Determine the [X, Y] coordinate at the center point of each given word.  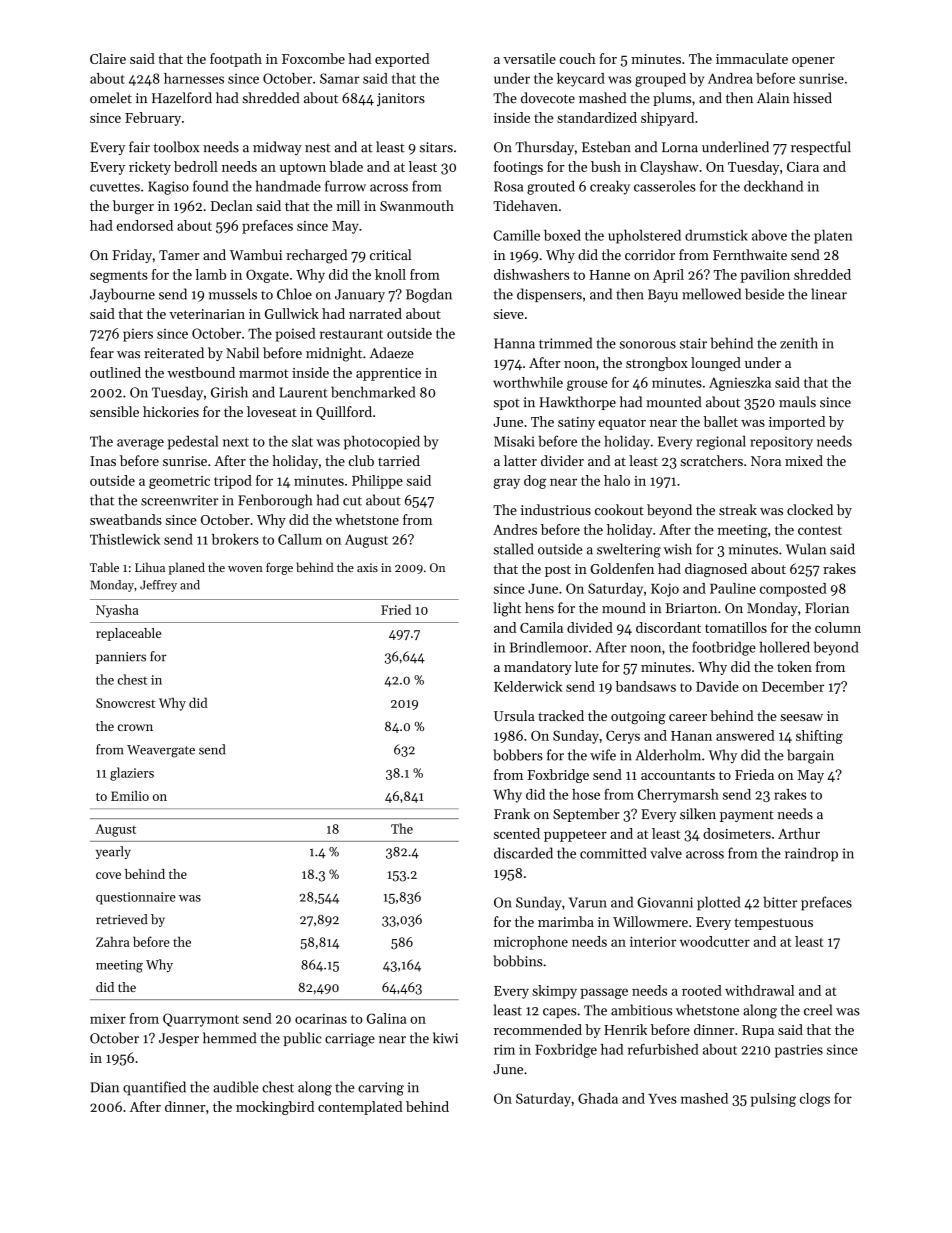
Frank [512, 813]
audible [236, 1087]
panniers [121, 658]
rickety [150, 168]
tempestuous [773, 924]
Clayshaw [669, 168]
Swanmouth [417, 205]
